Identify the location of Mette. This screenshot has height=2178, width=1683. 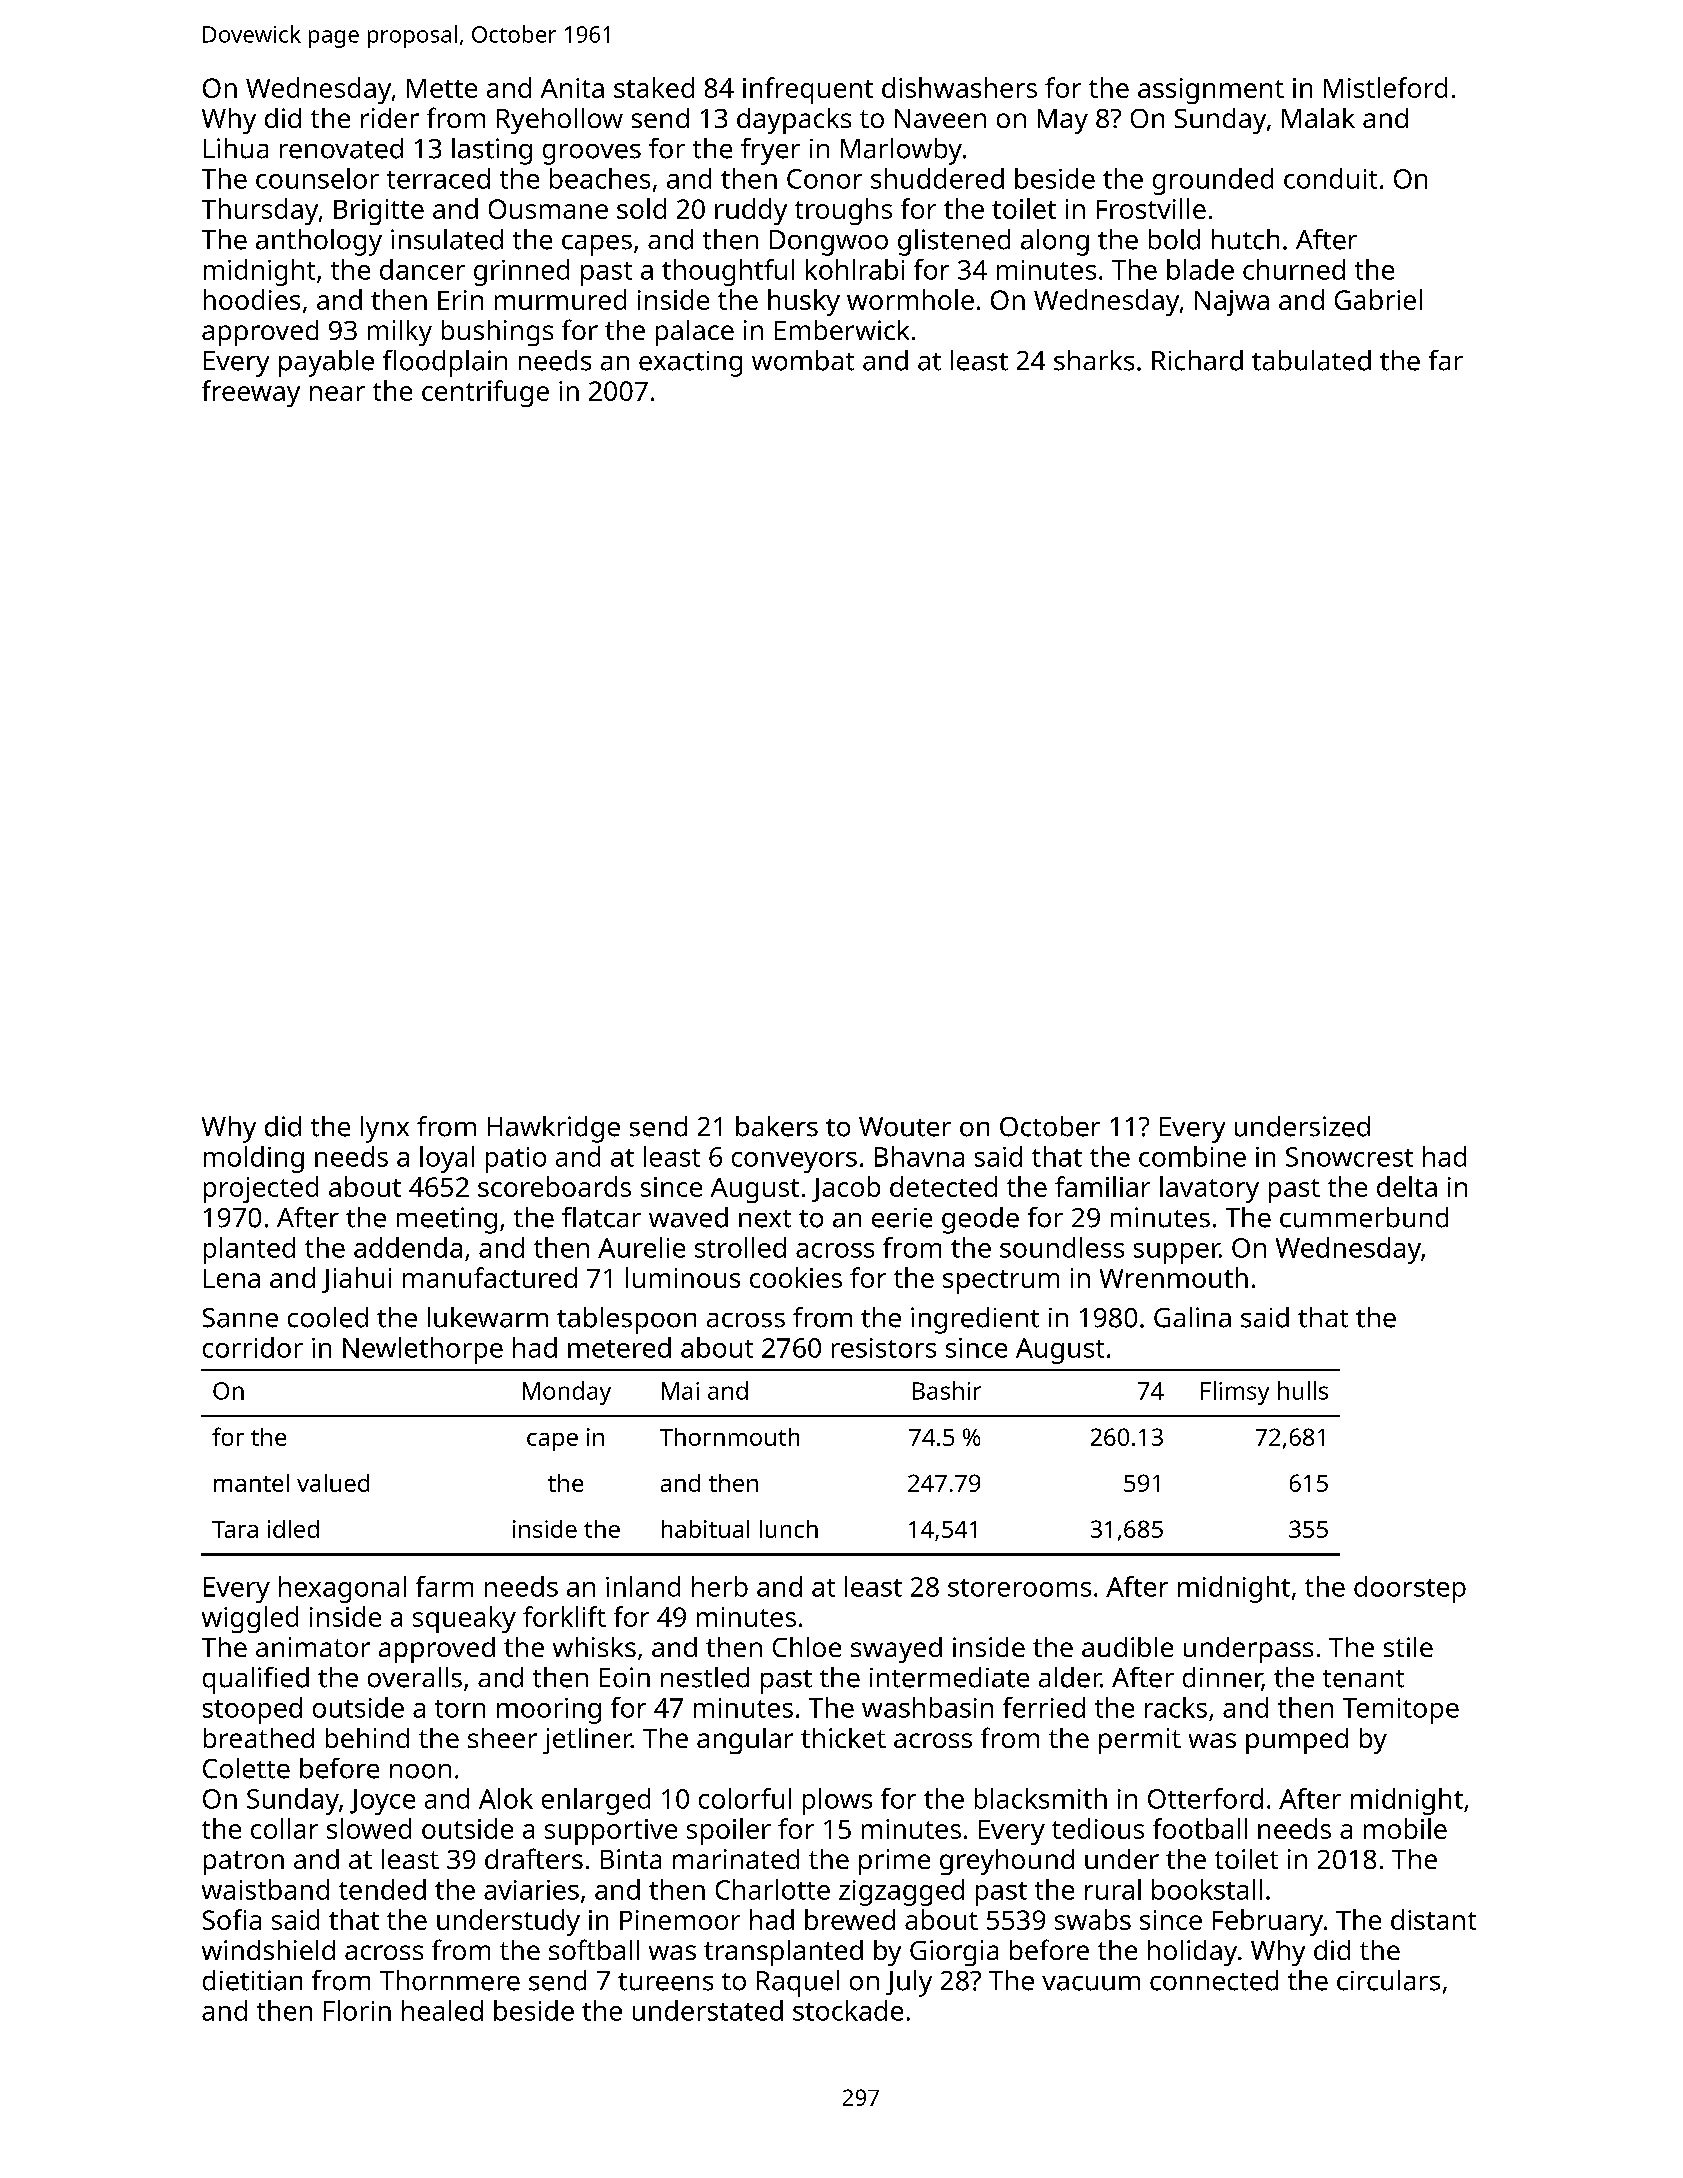
(442, 88).
